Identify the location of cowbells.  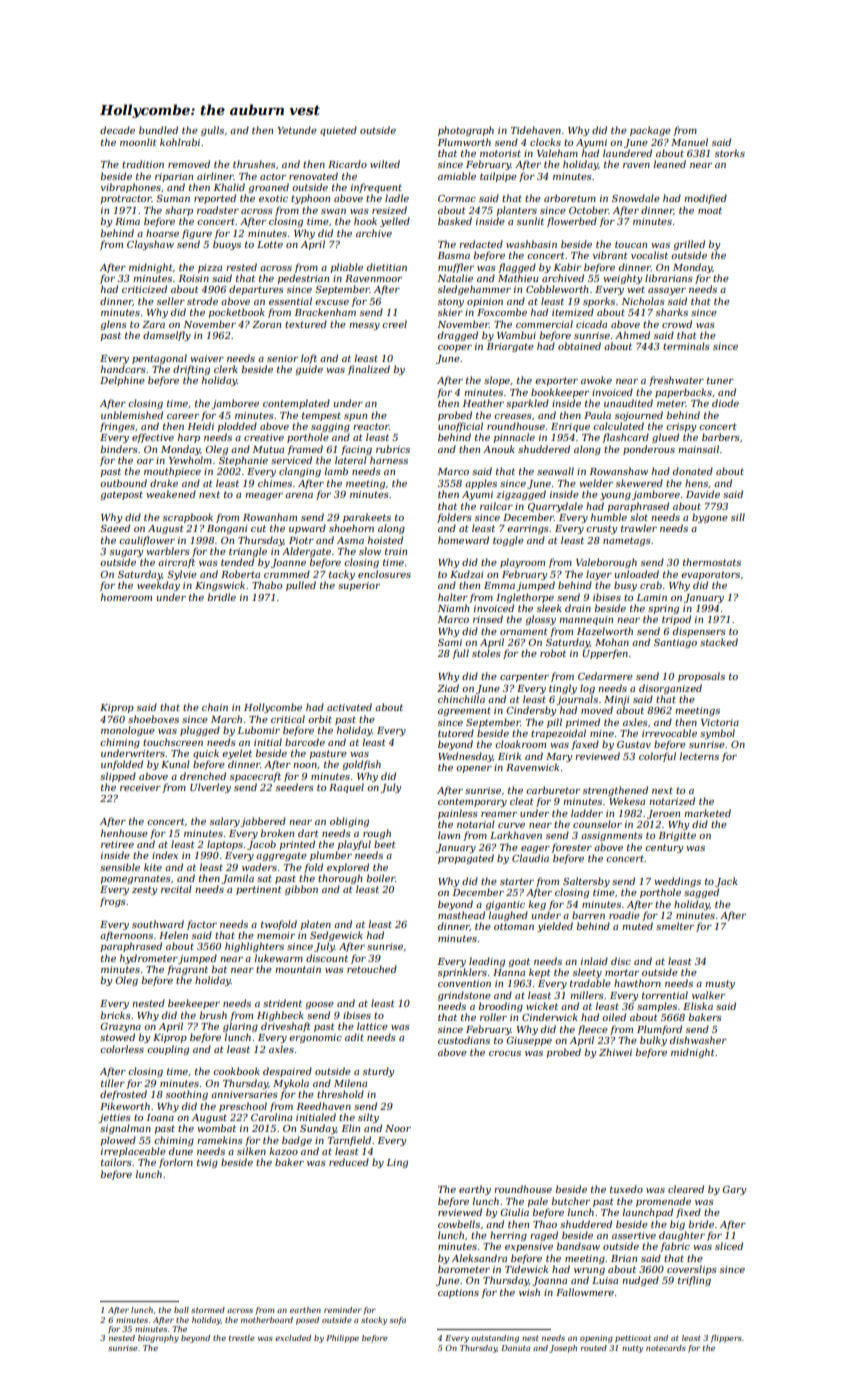
(459, 1224).
